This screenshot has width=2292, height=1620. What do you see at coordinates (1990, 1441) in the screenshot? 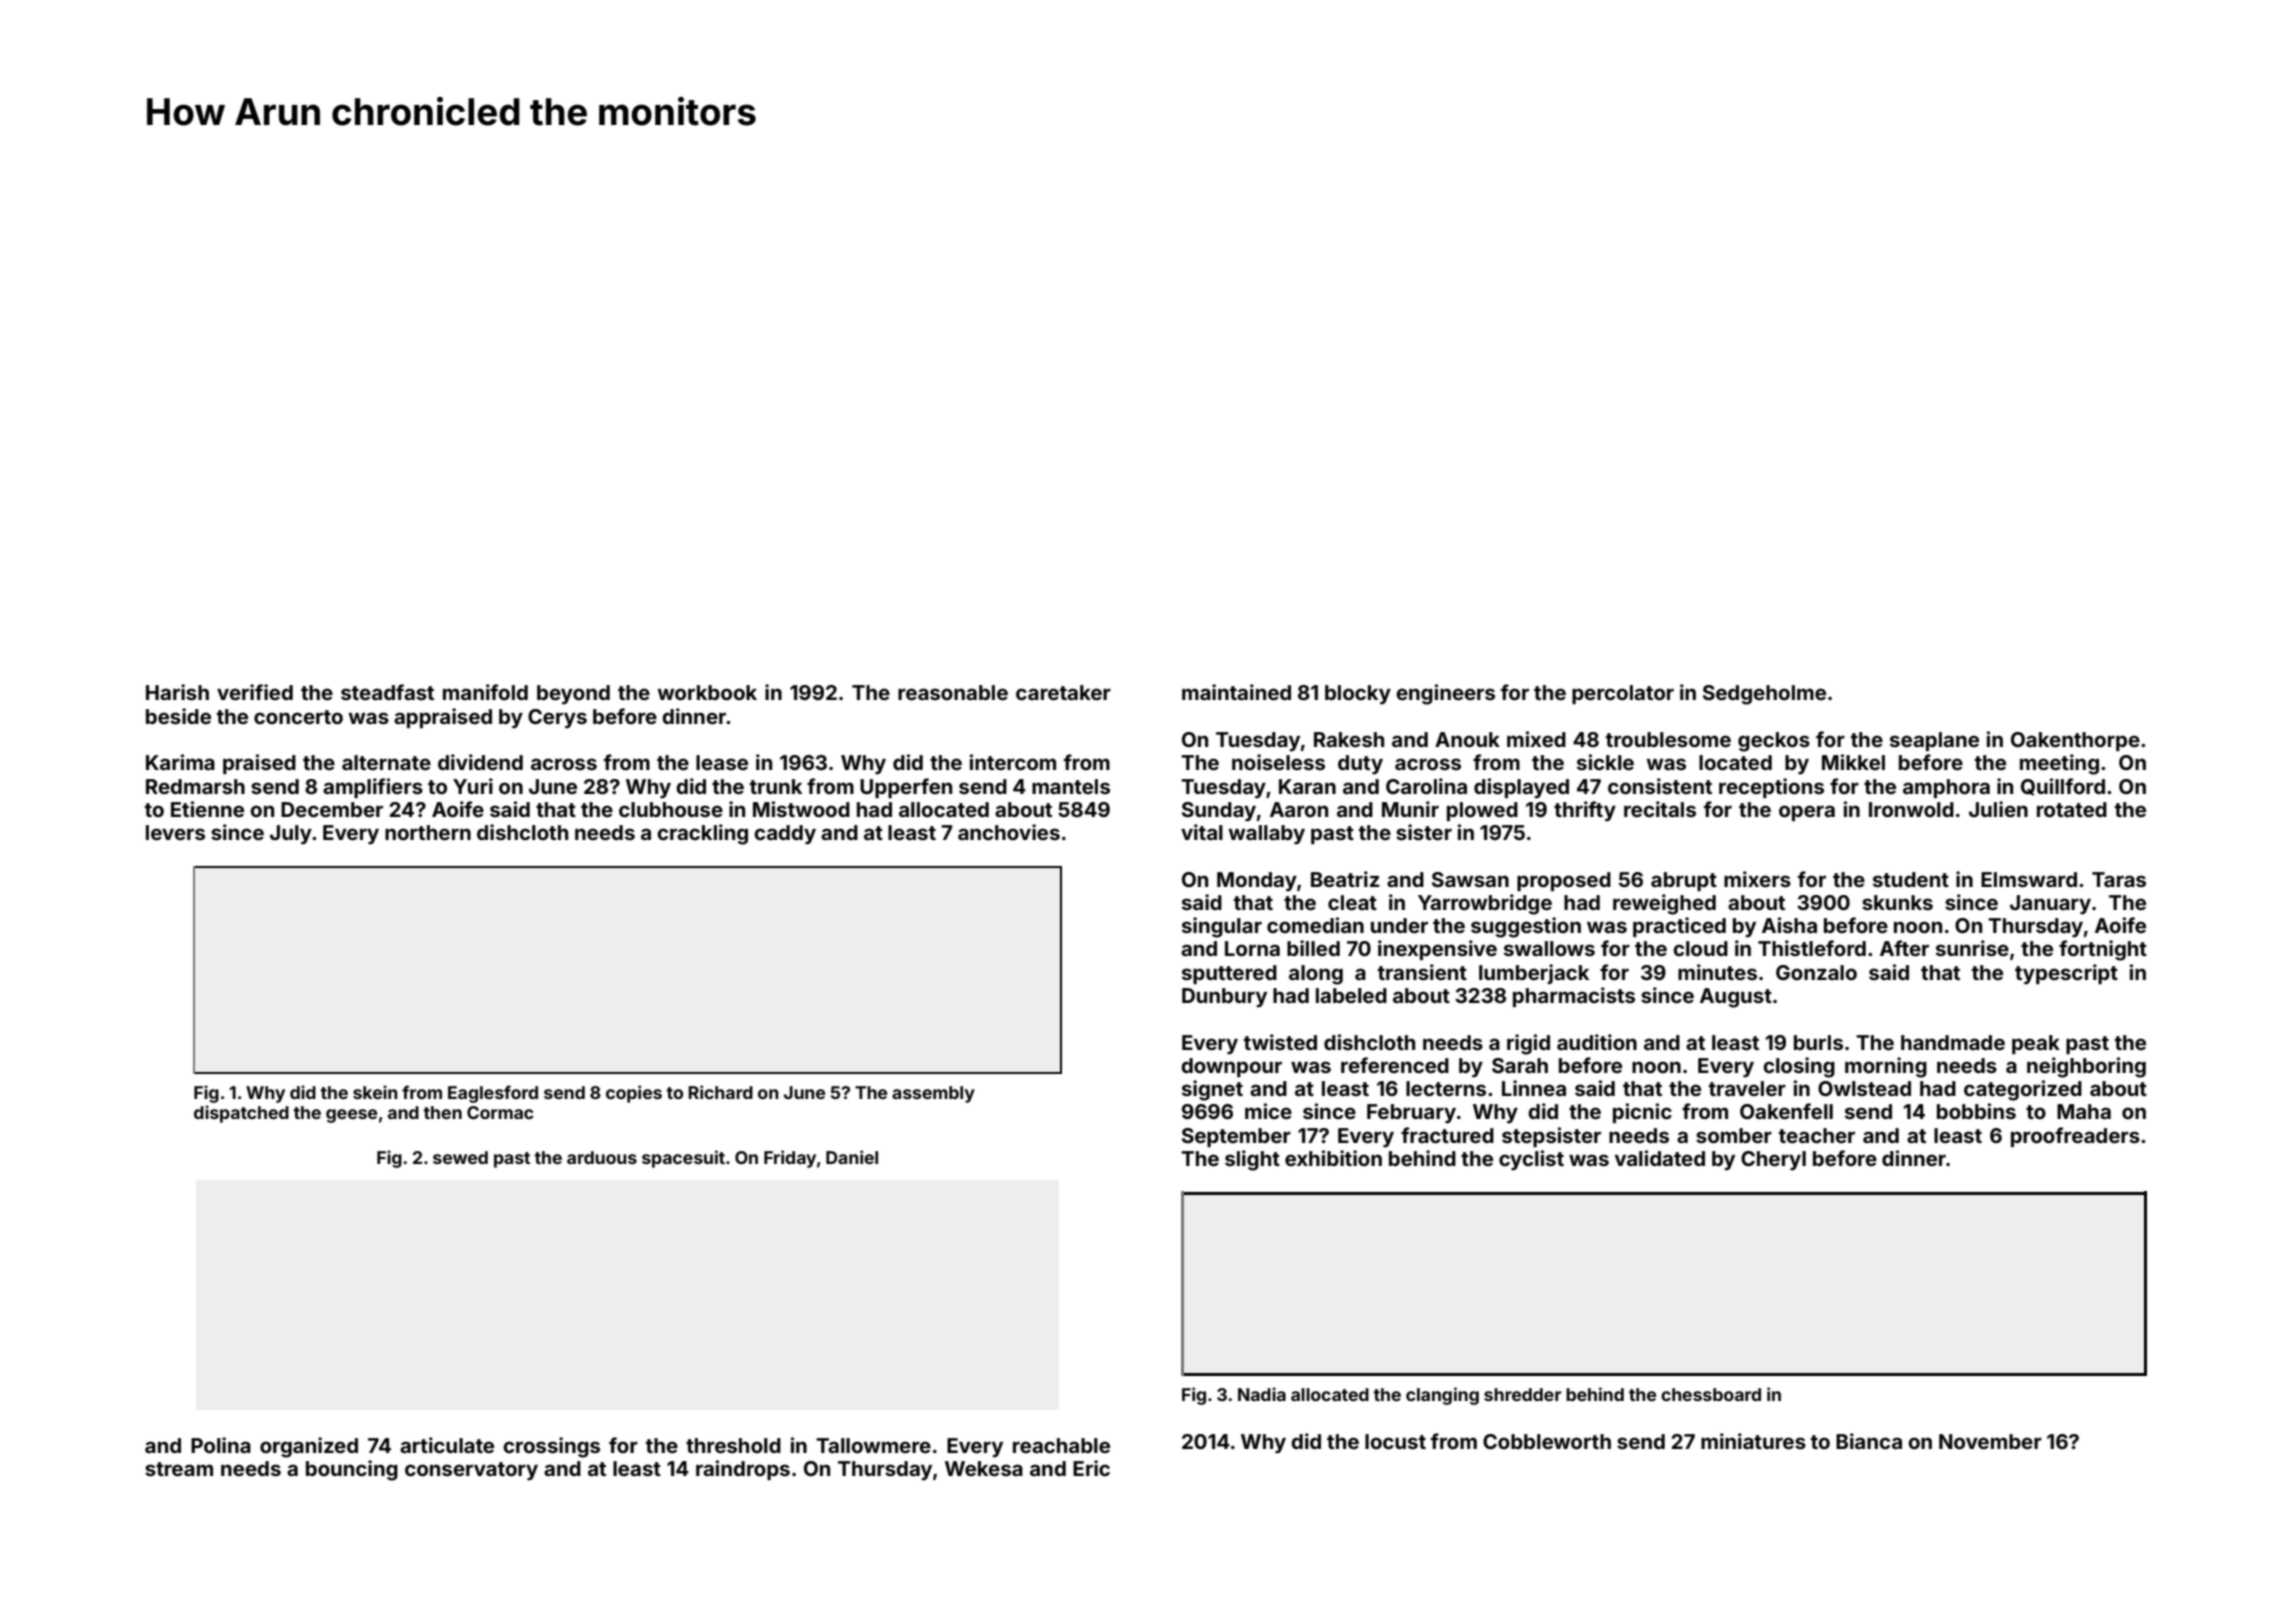
I see `November` at bounding box center [1990, 1441].
